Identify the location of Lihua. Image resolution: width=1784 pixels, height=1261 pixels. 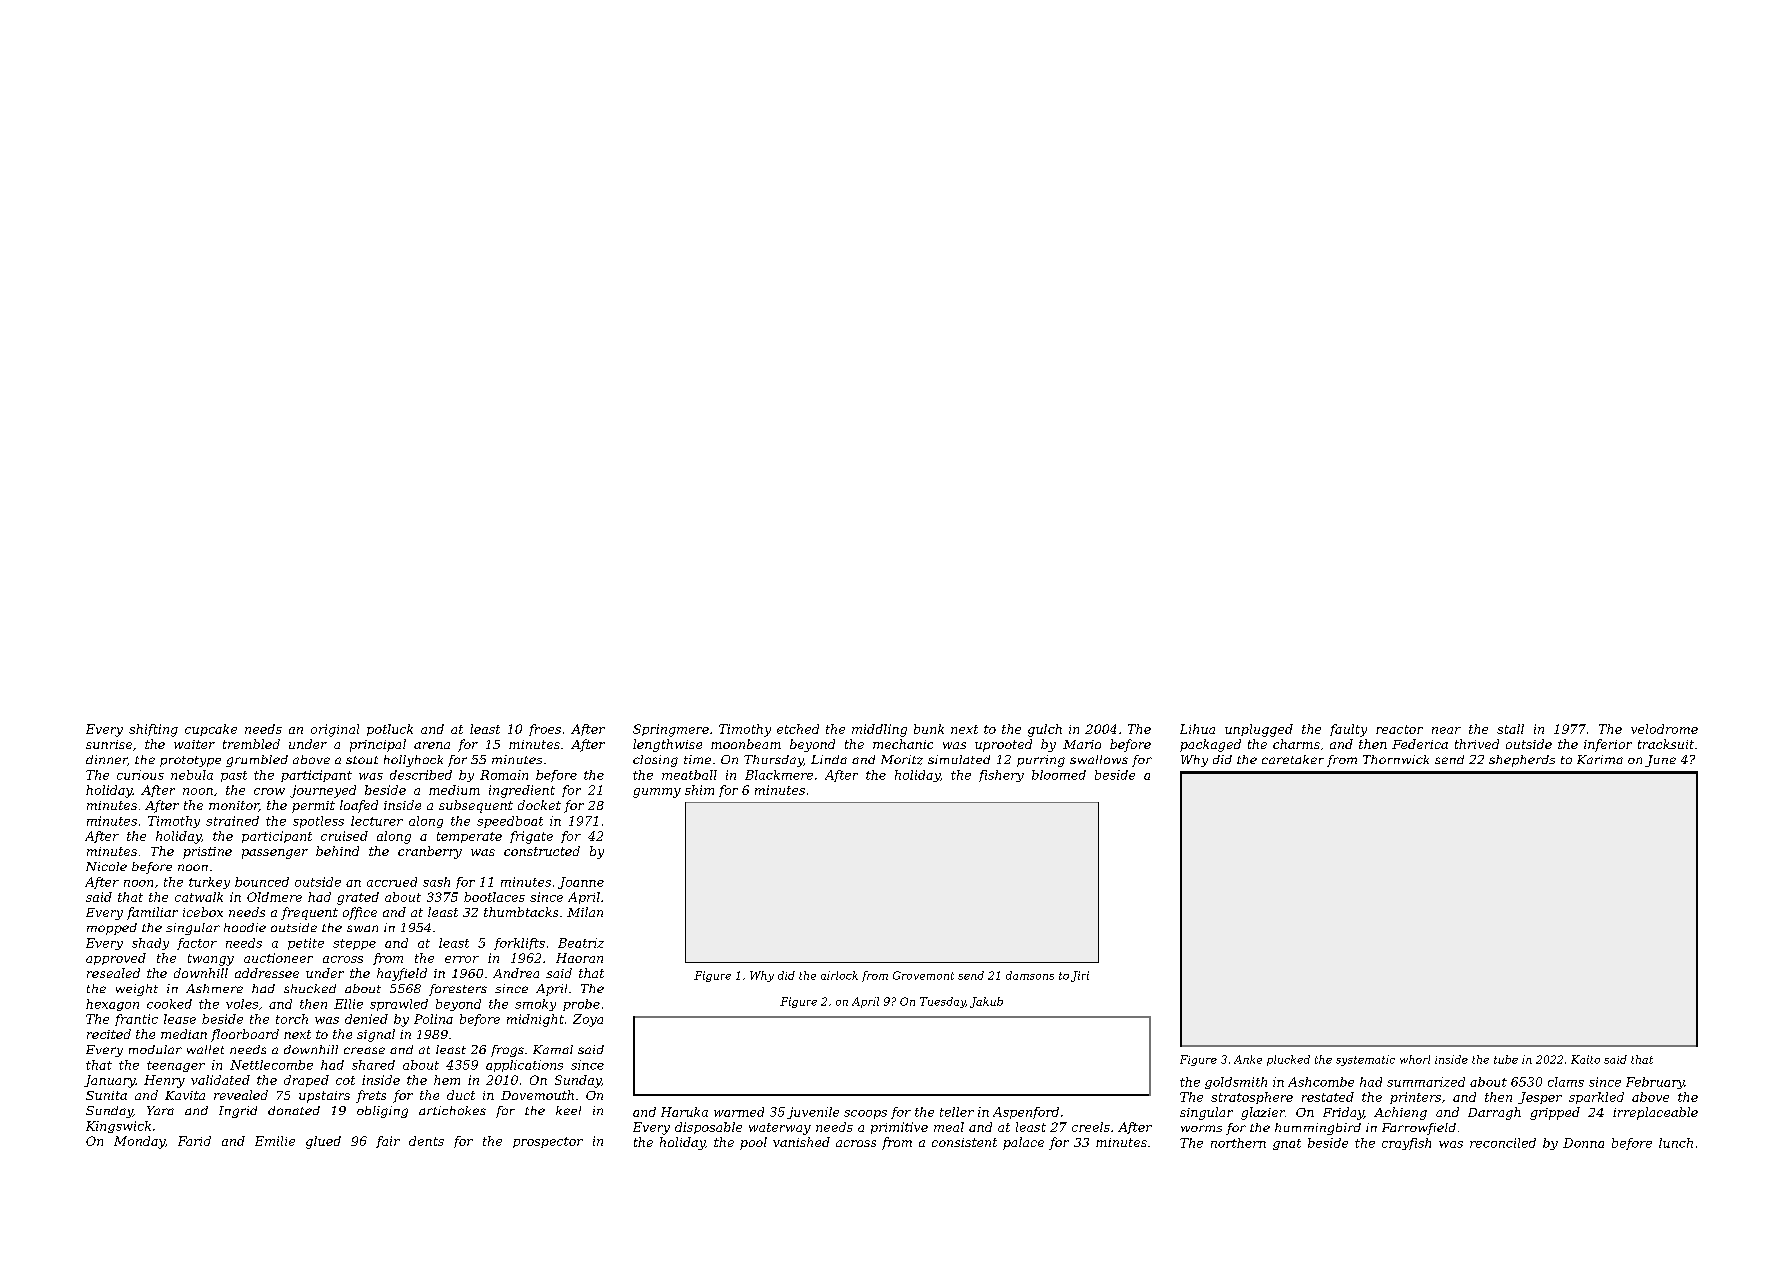
(1197, 729).
